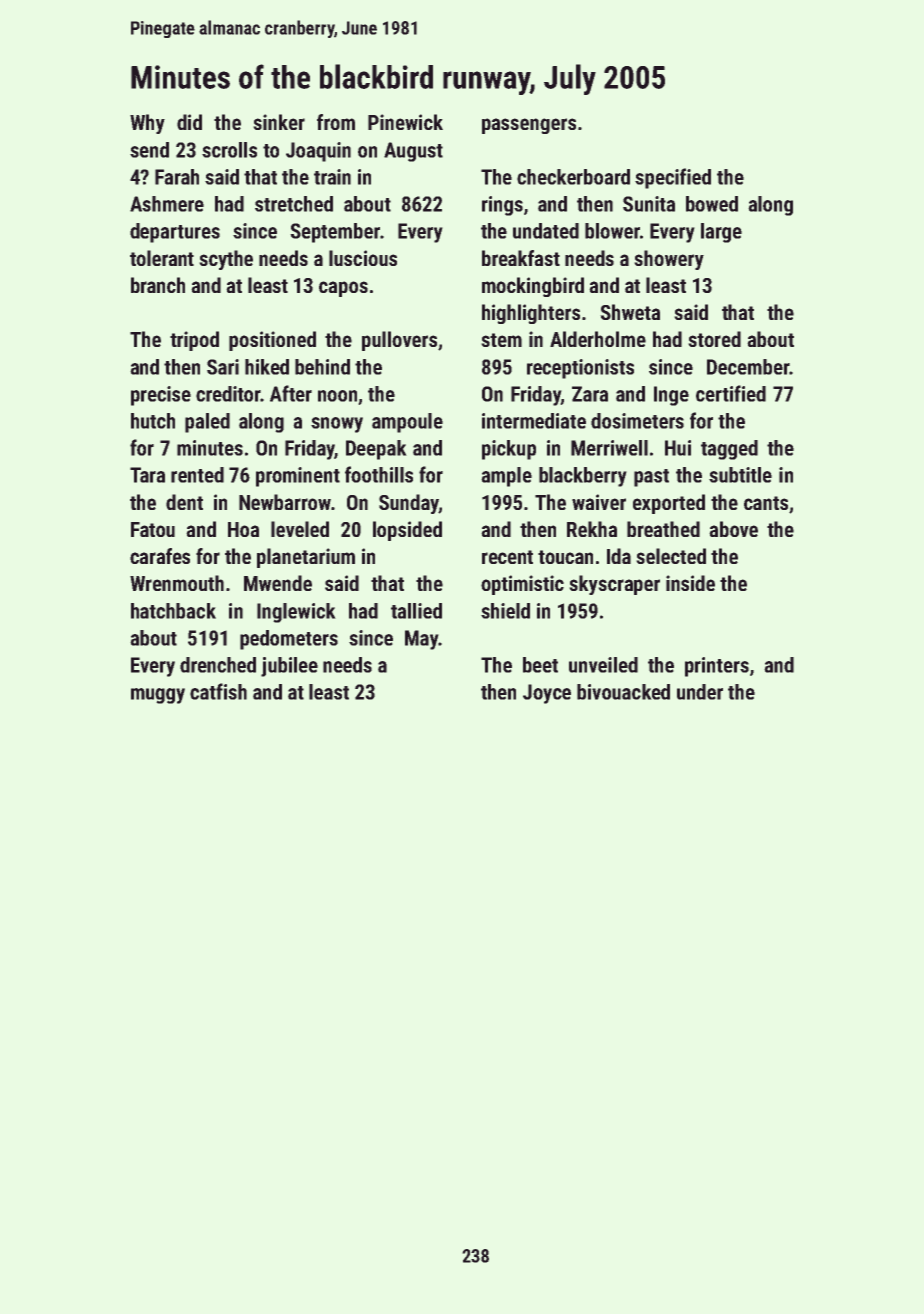  Describe the element at coordinates (505, 611) in the screenshot. I see `shield` at that location.
